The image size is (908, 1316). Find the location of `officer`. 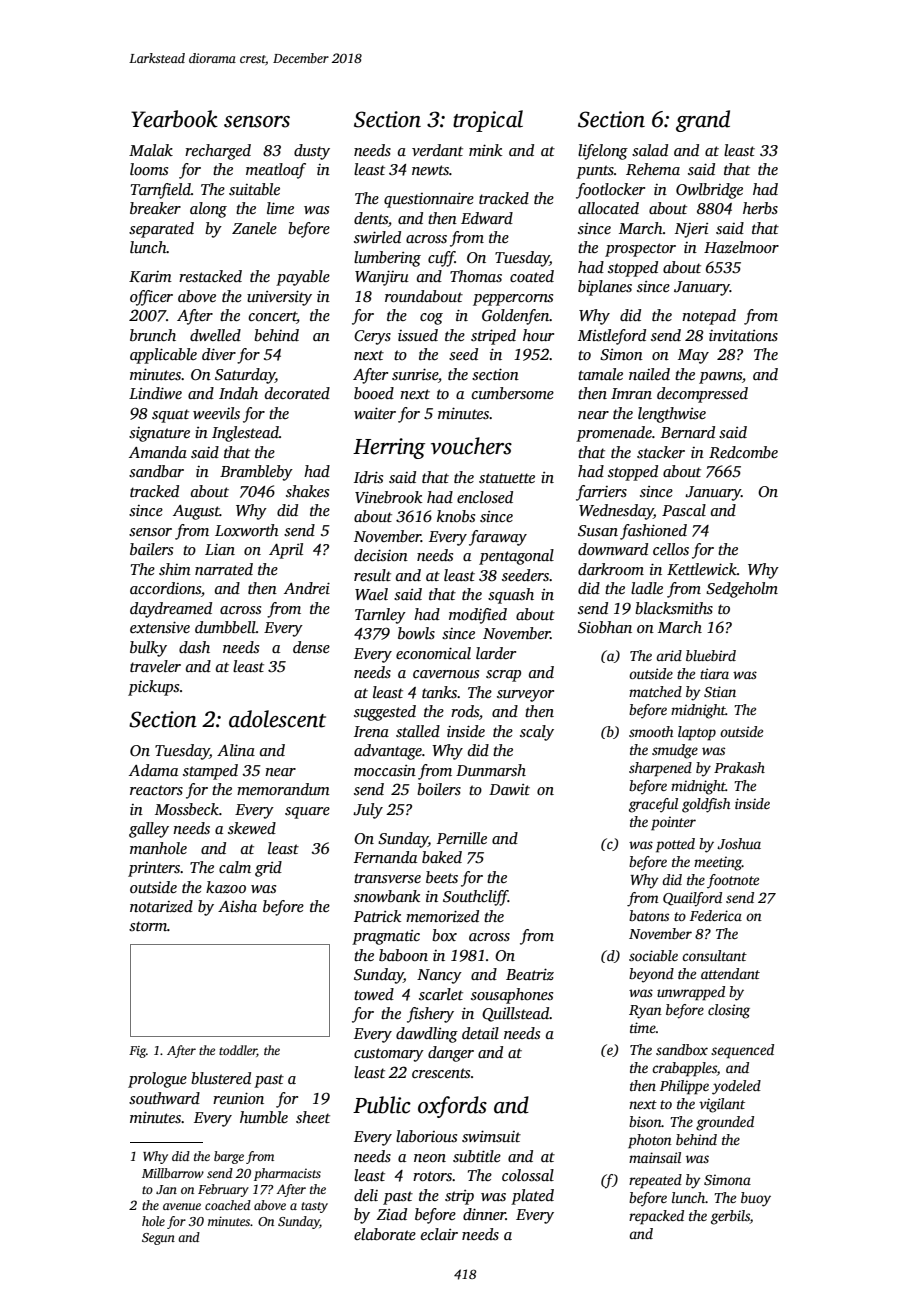

officer is located at coordinates (151, 298).
